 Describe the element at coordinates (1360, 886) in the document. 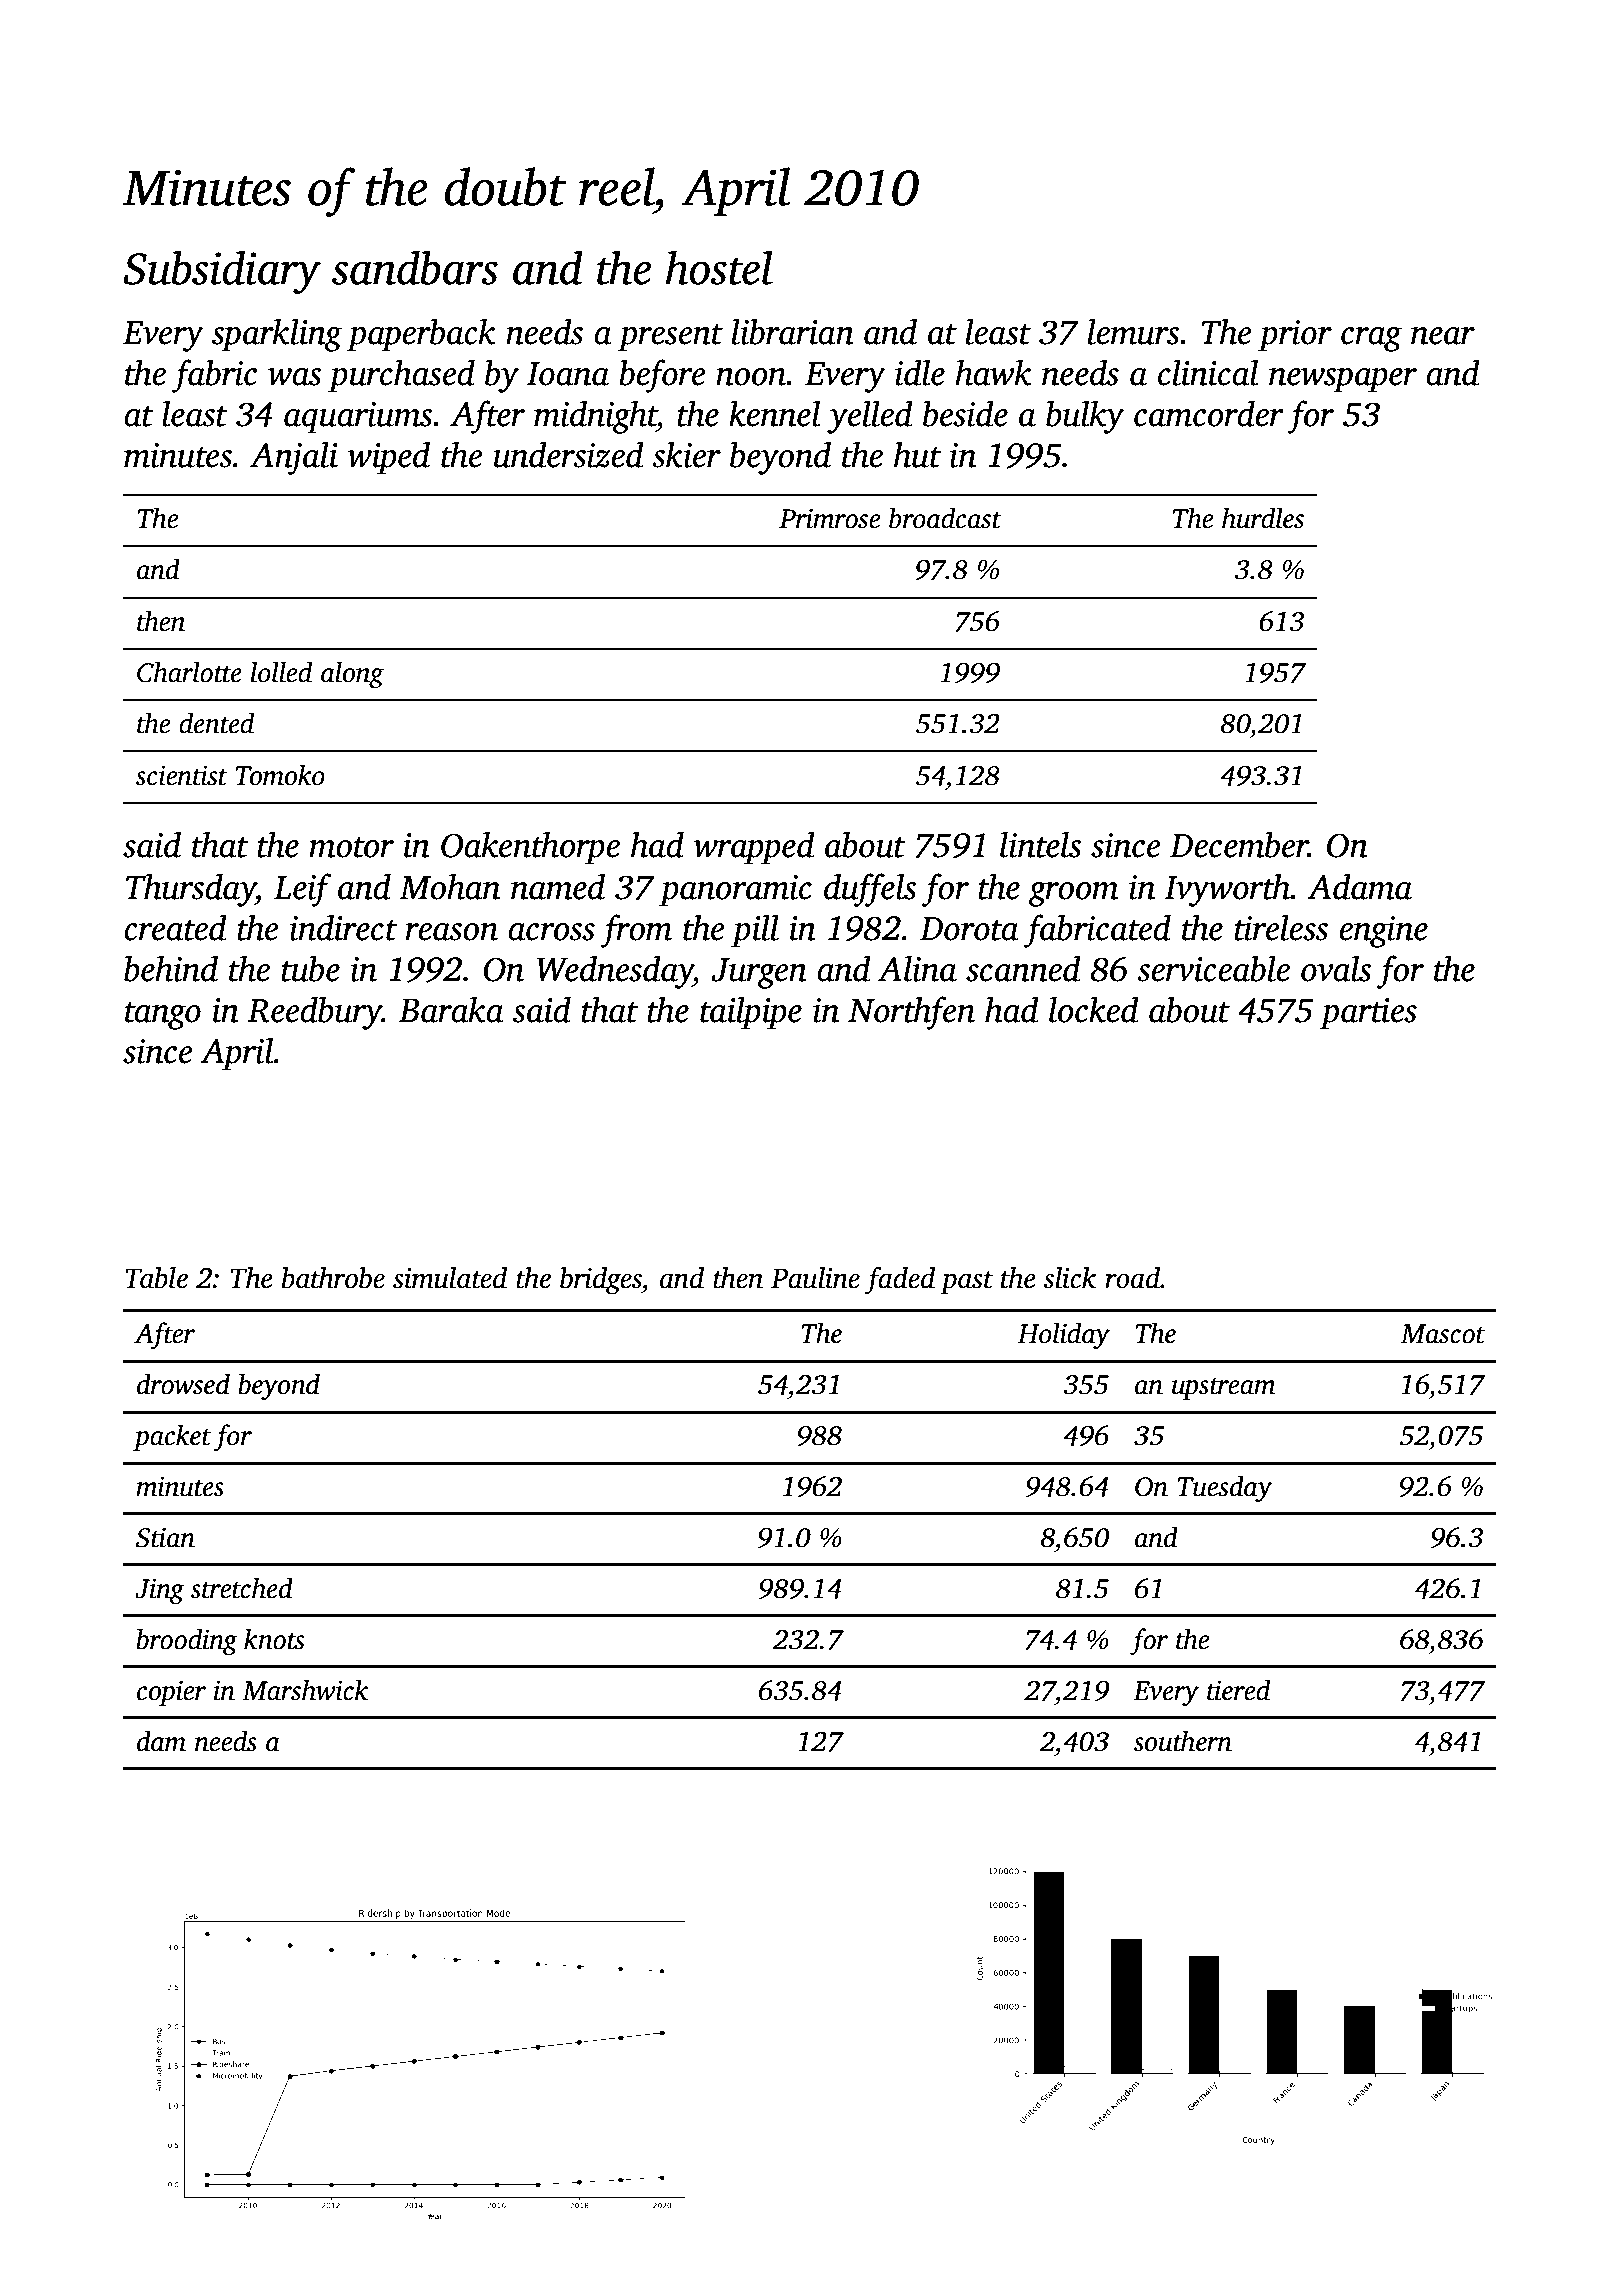

I see `Adama` at that location.
